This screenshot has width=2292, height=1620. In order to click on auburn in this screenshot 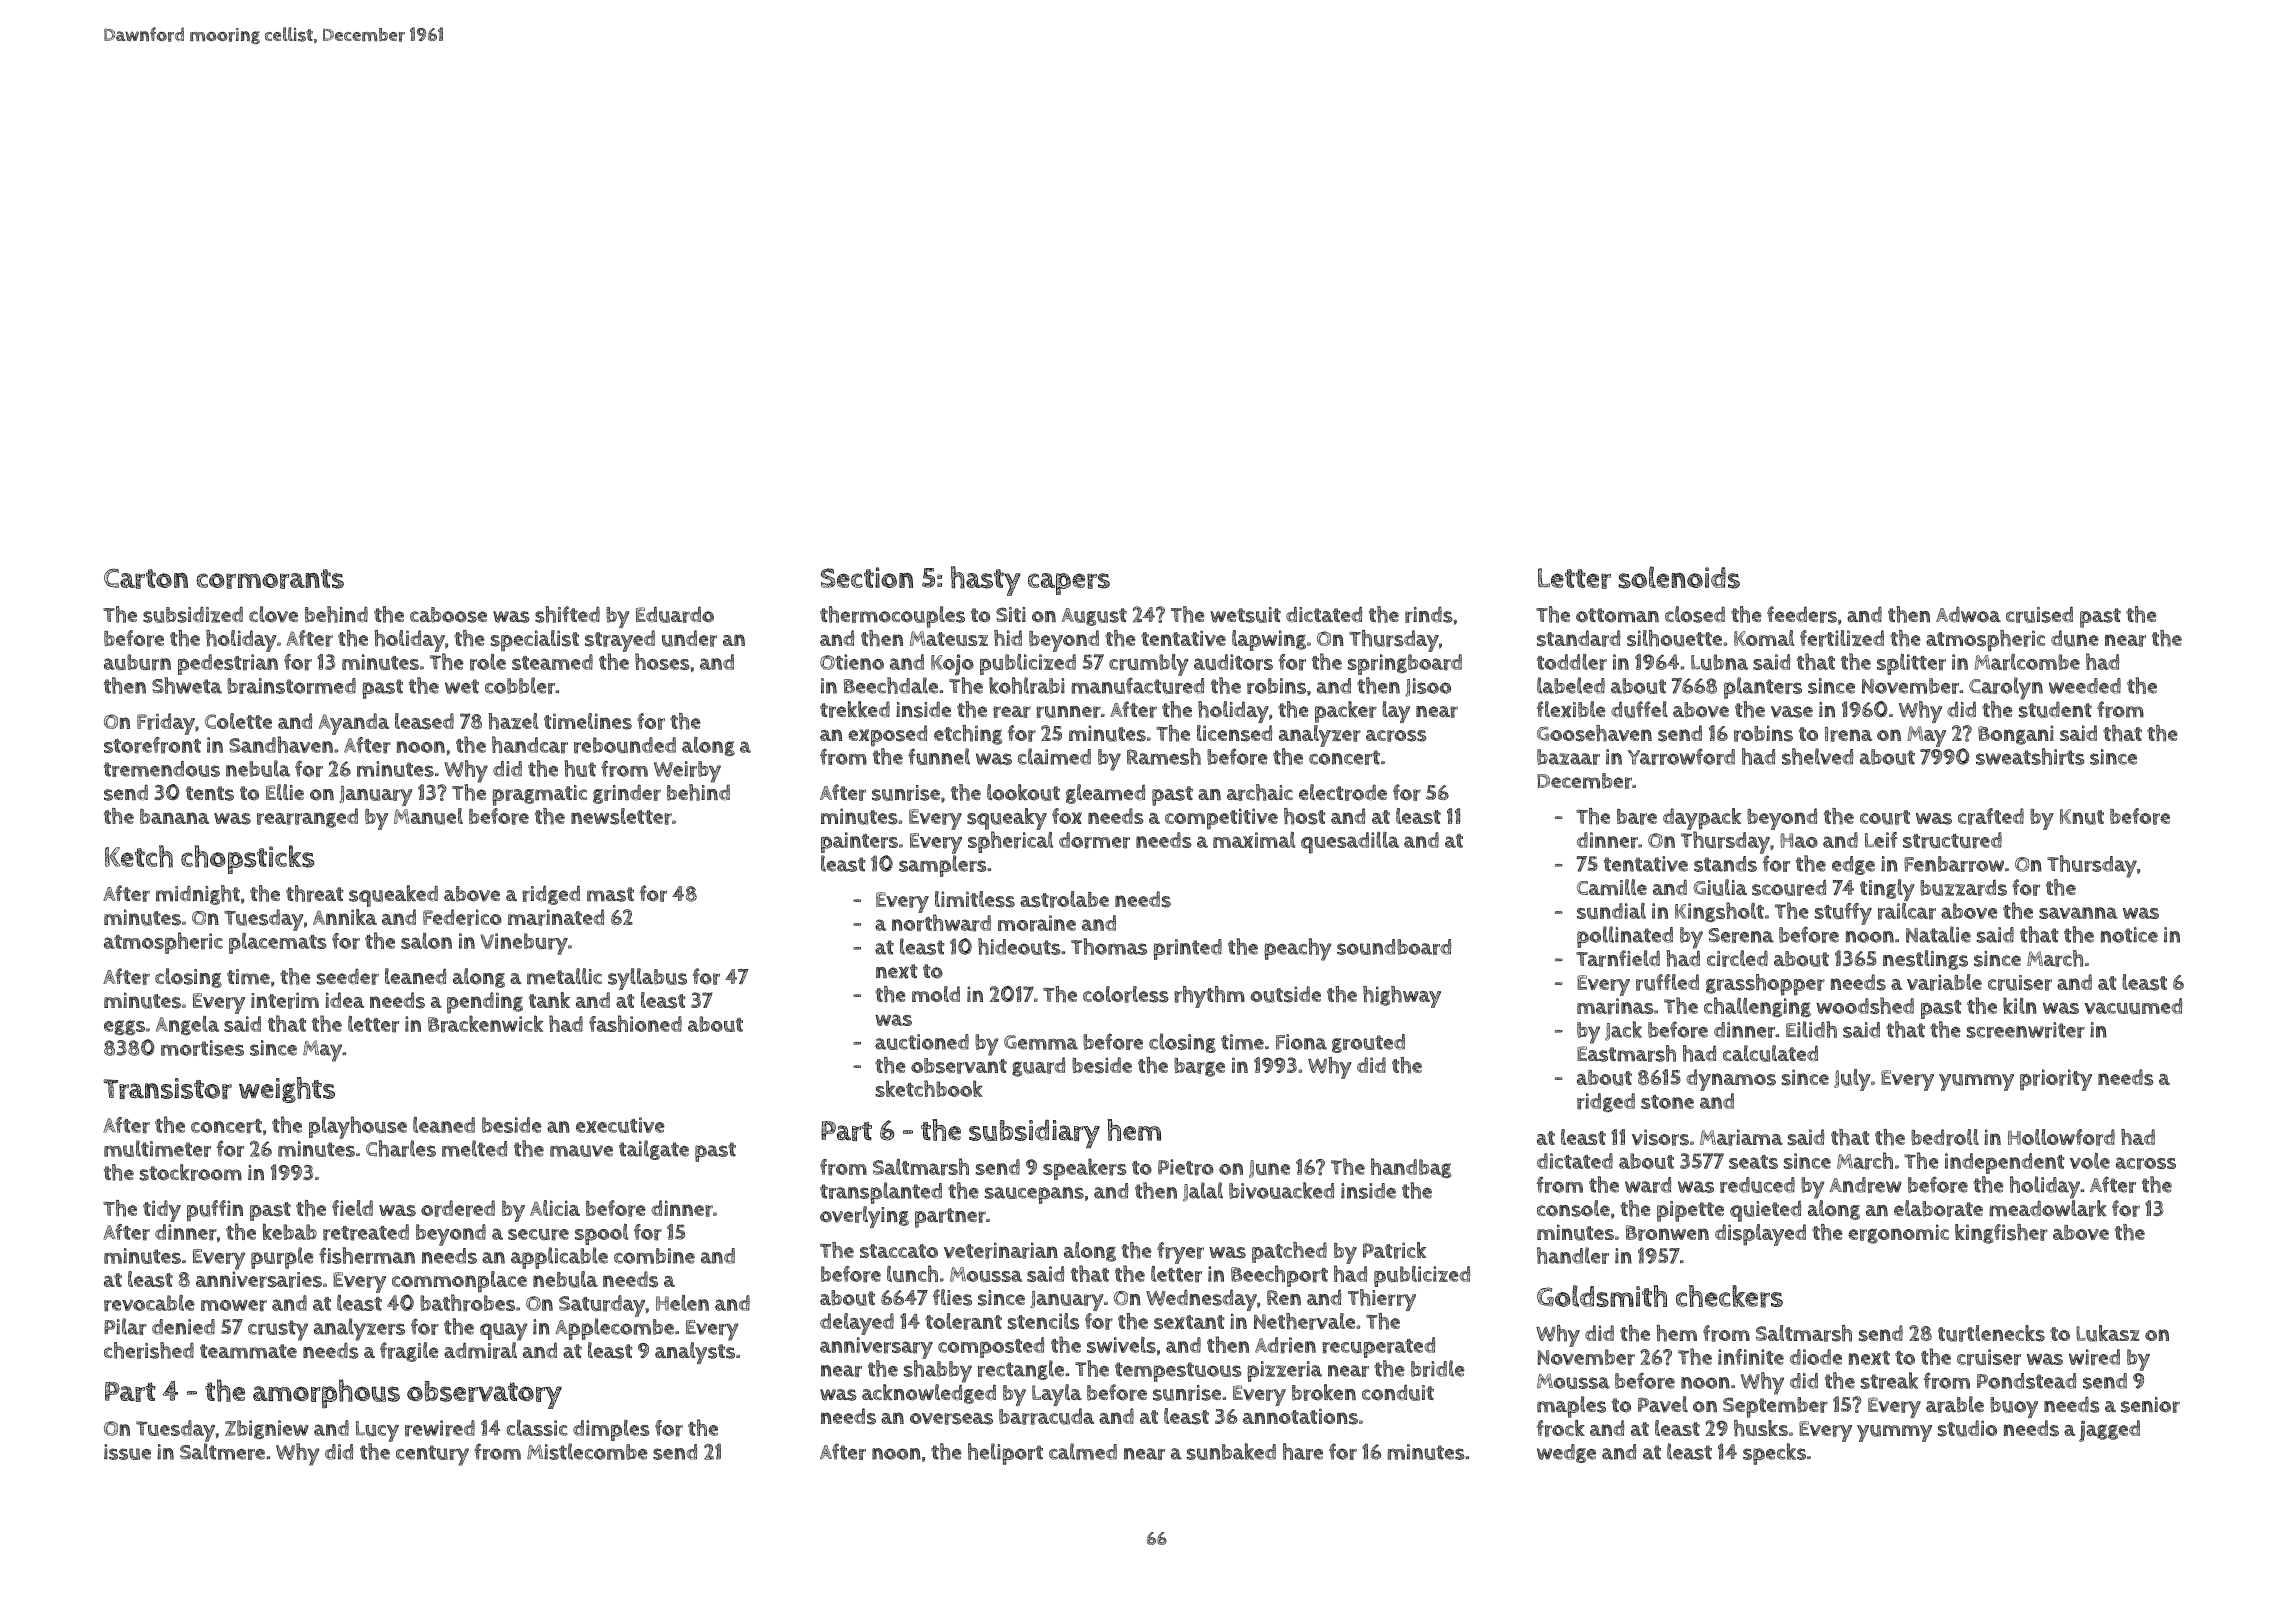, I will do `click(137, 662)`.
